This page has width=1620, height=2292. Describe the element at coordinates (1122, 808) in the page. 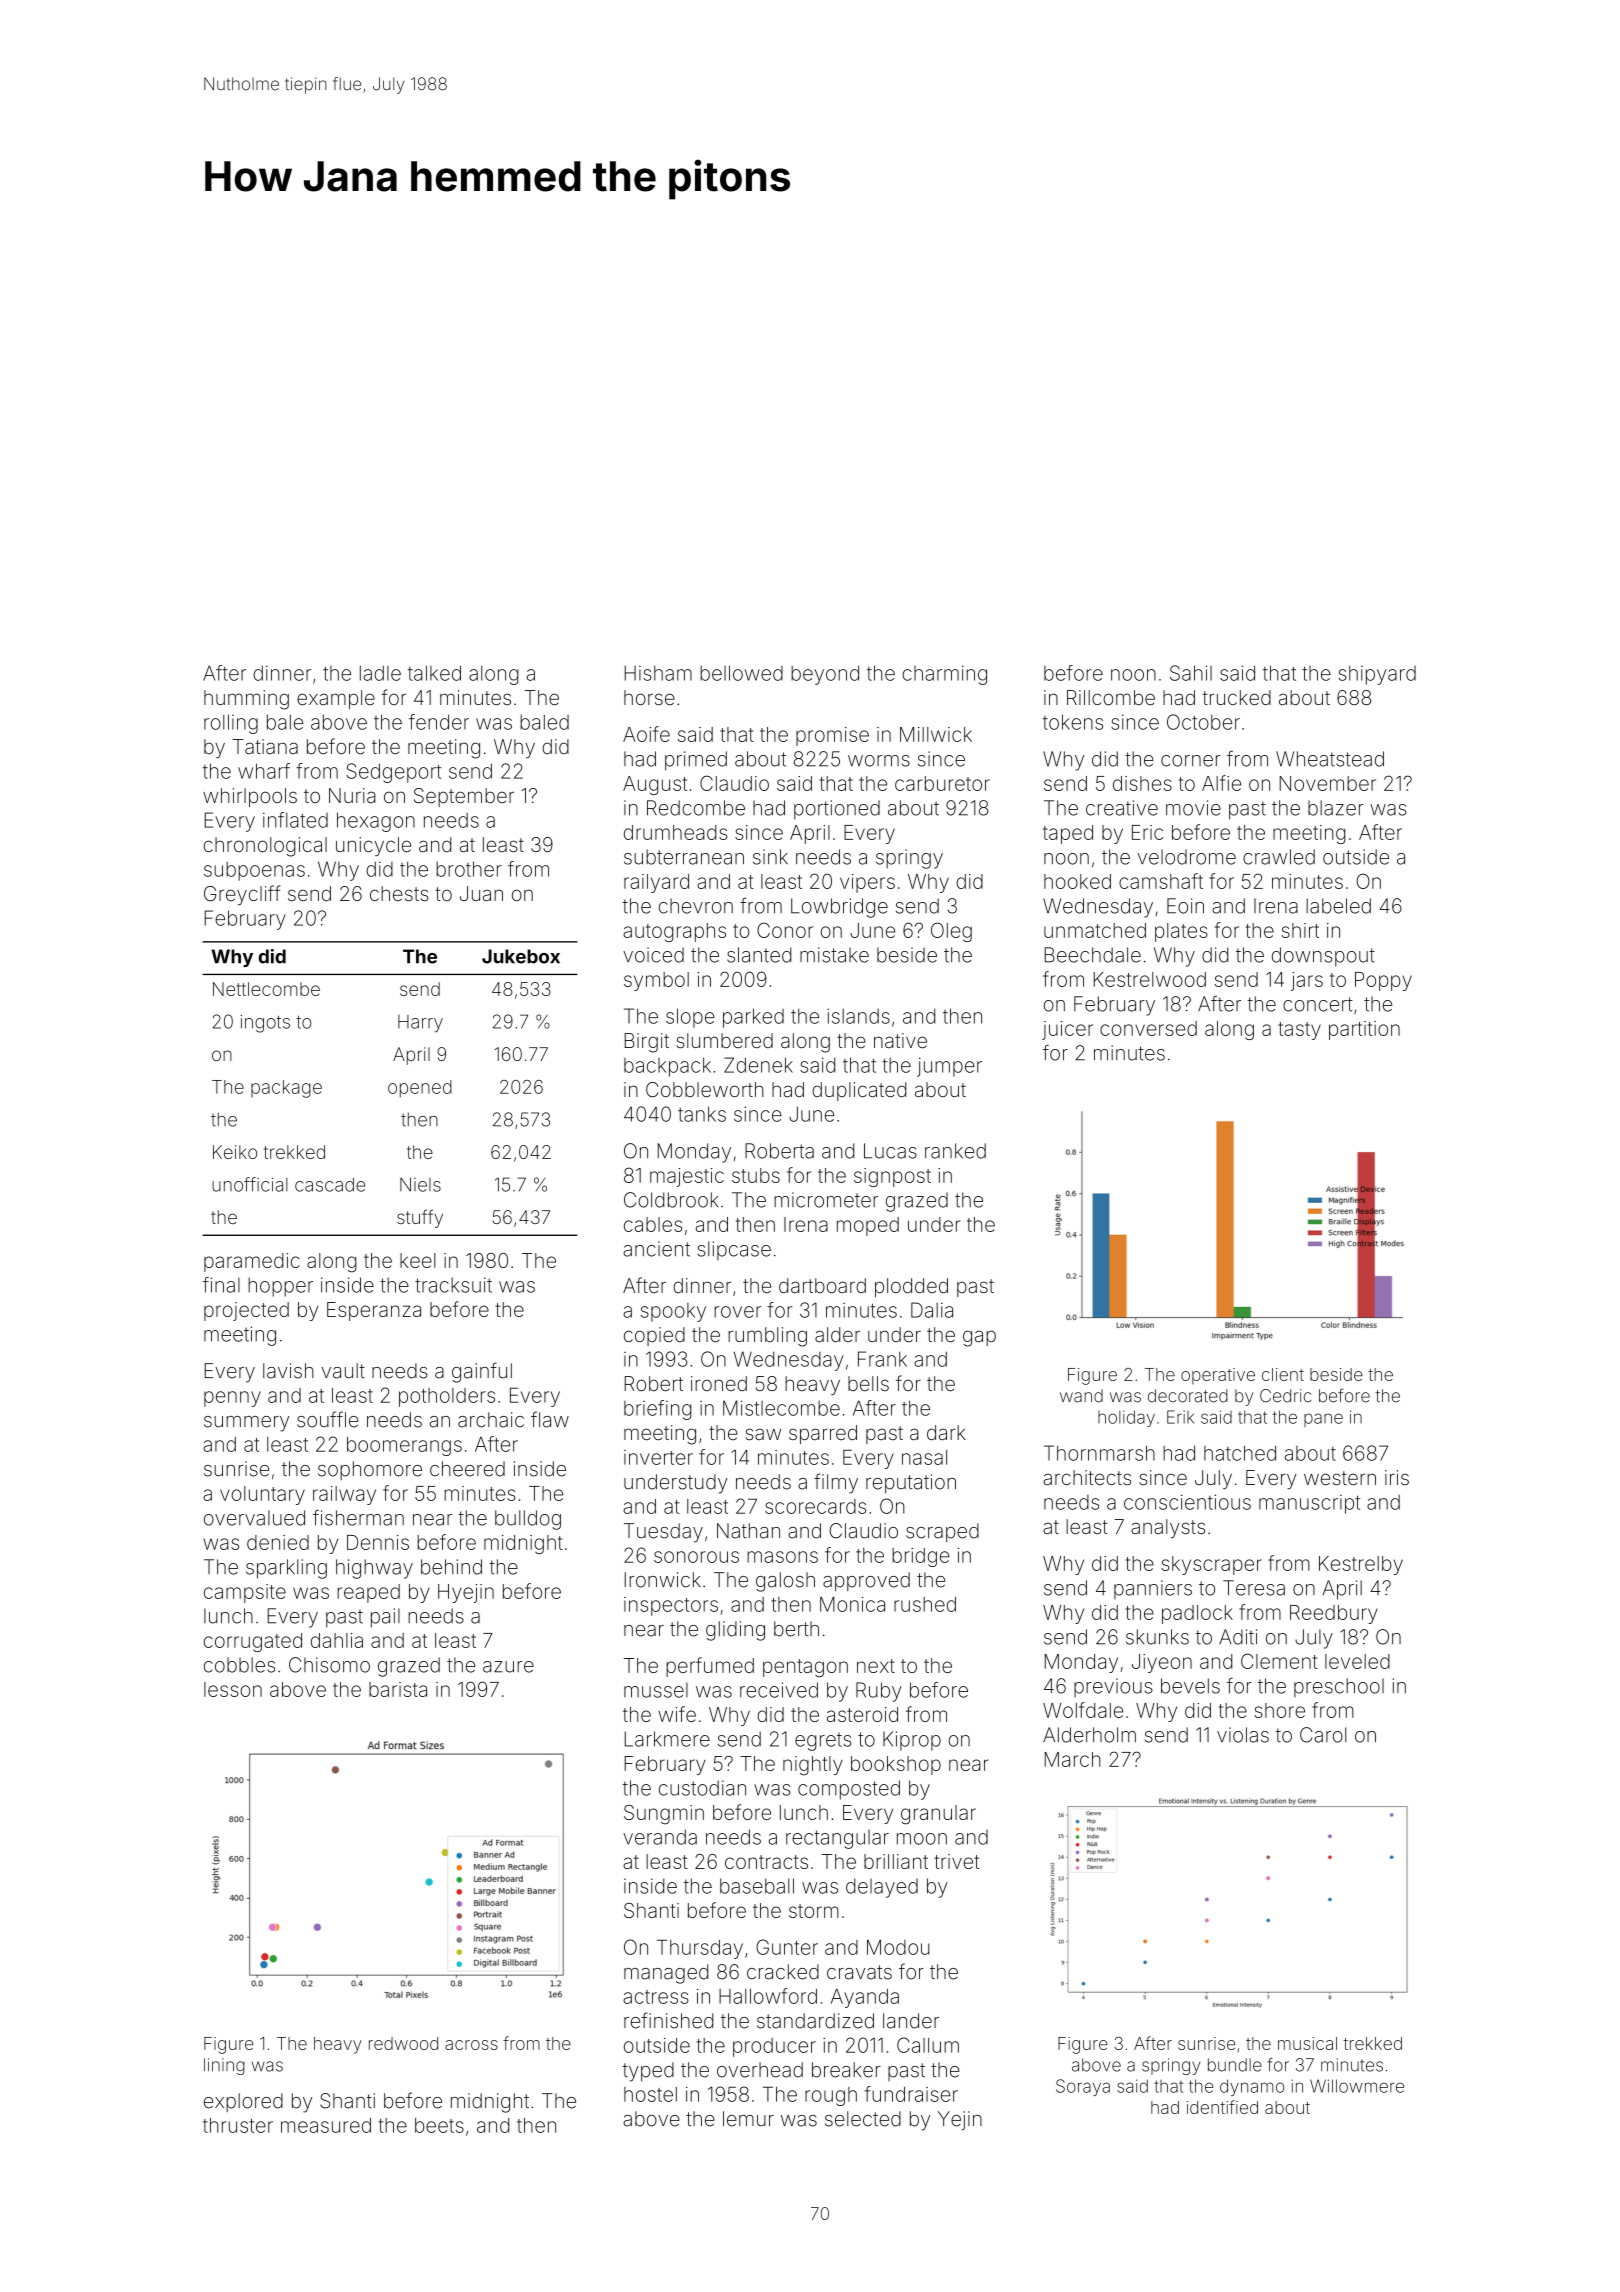

I see `creative` at that location.
